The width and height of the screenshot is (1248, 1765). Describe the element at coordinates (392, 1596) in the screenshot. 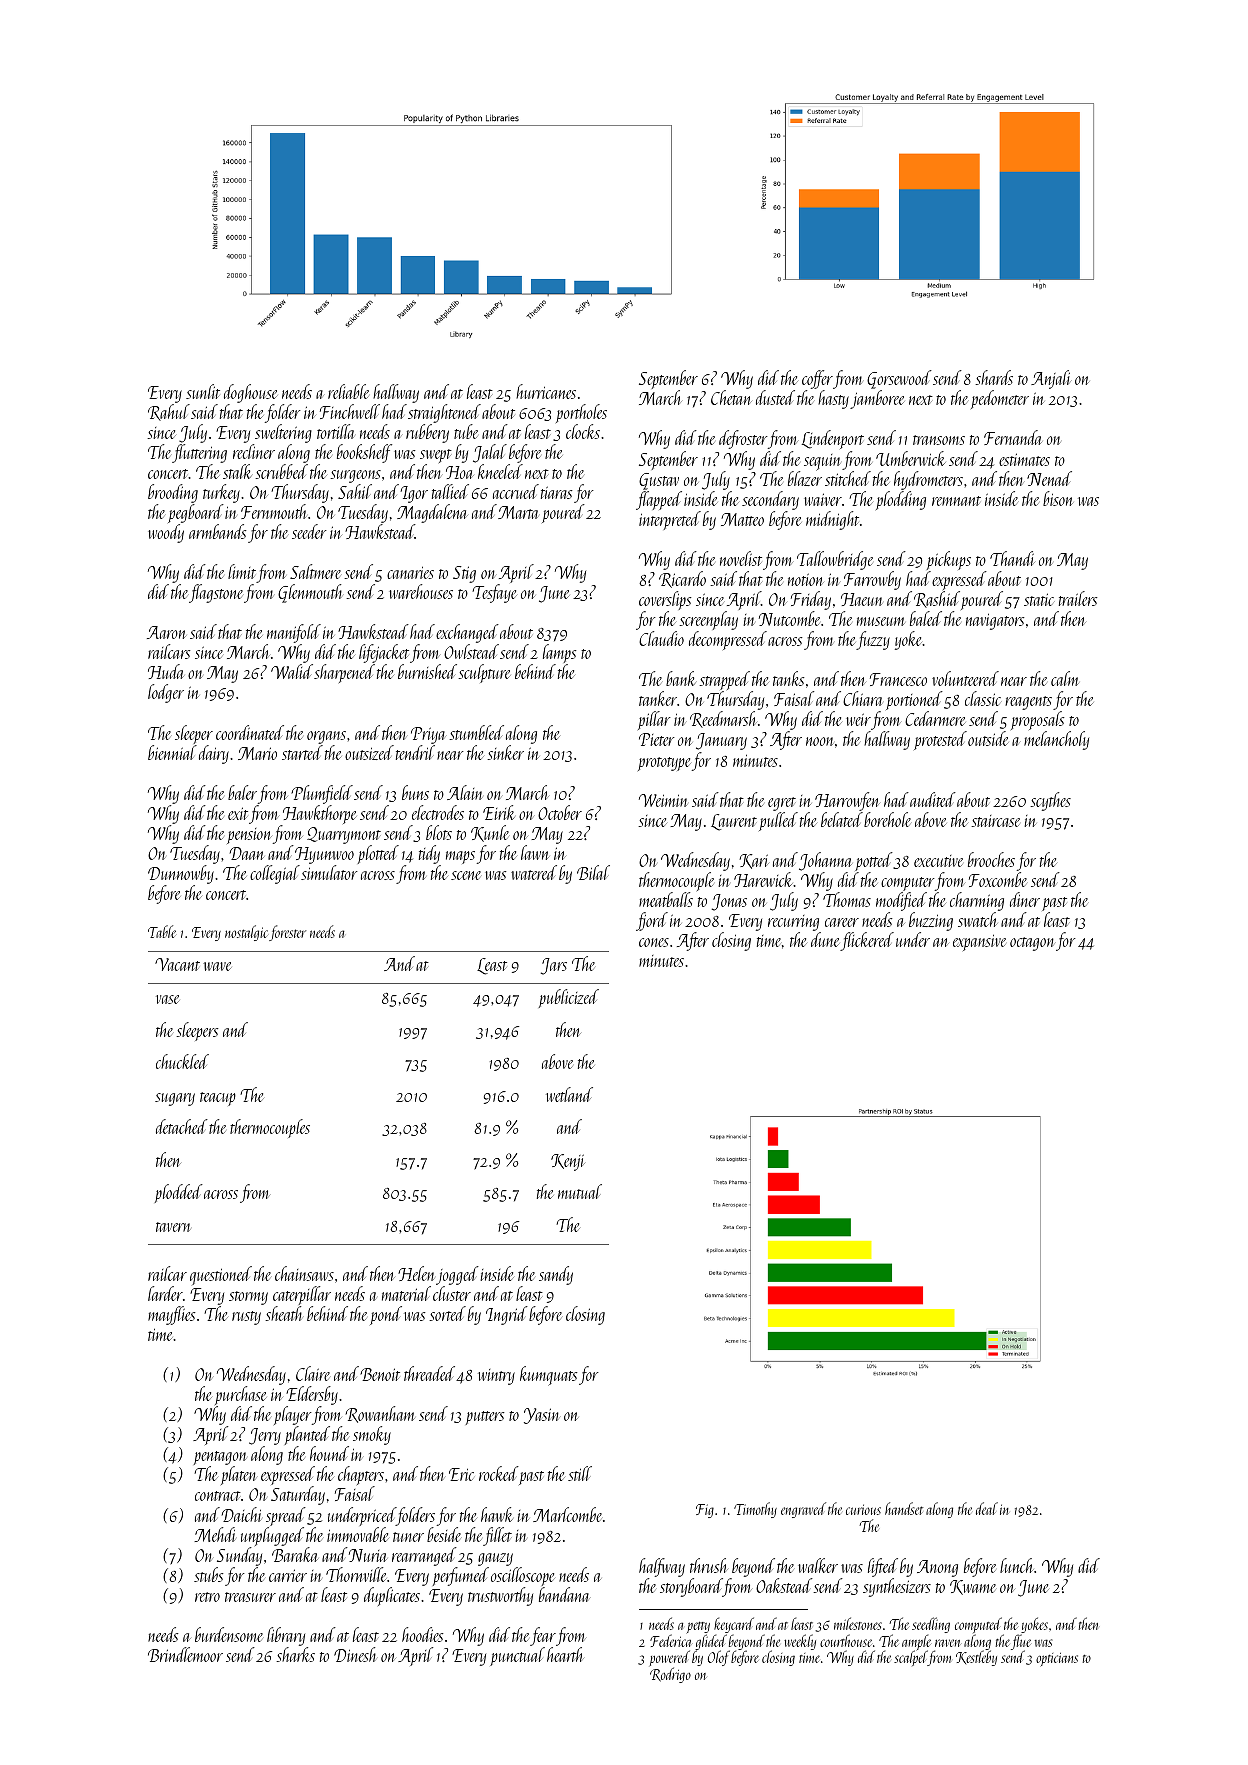

I see `duplicates` at that location.
